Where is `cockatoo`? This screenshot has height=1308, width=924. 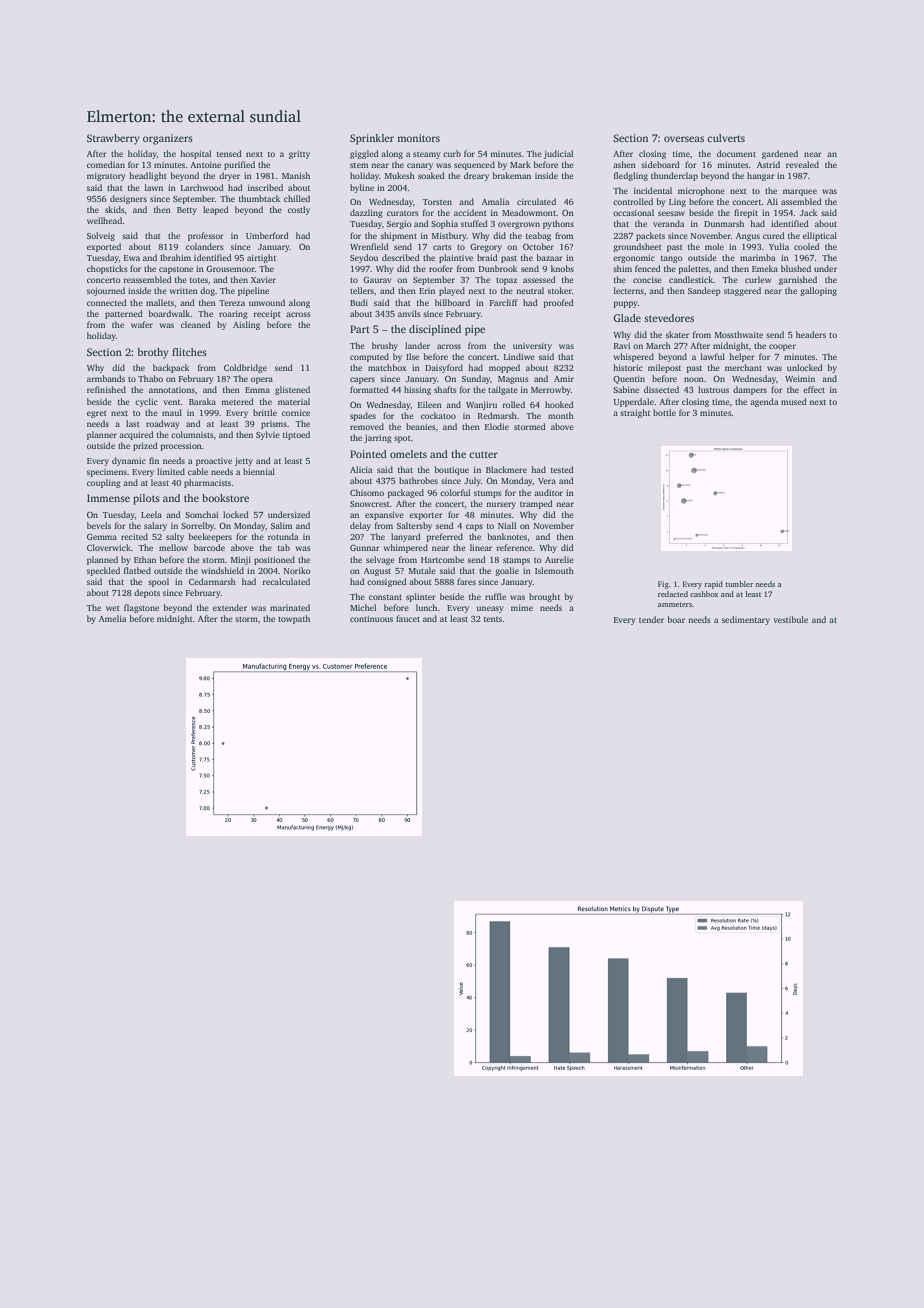
cockatoo is located at coordinates (438, 415).
